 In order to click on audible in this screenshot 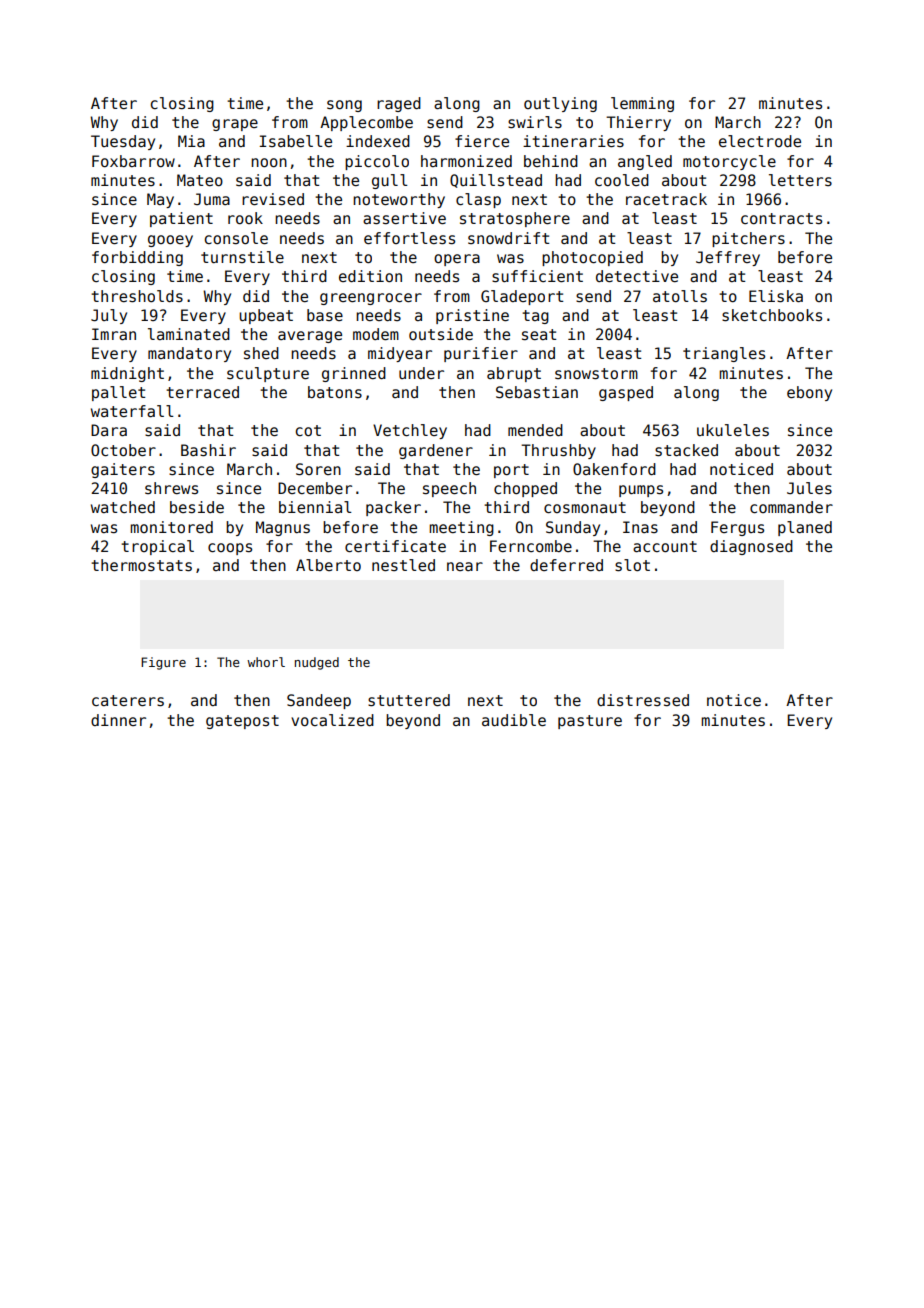, I will do `click(514, 720)`.
